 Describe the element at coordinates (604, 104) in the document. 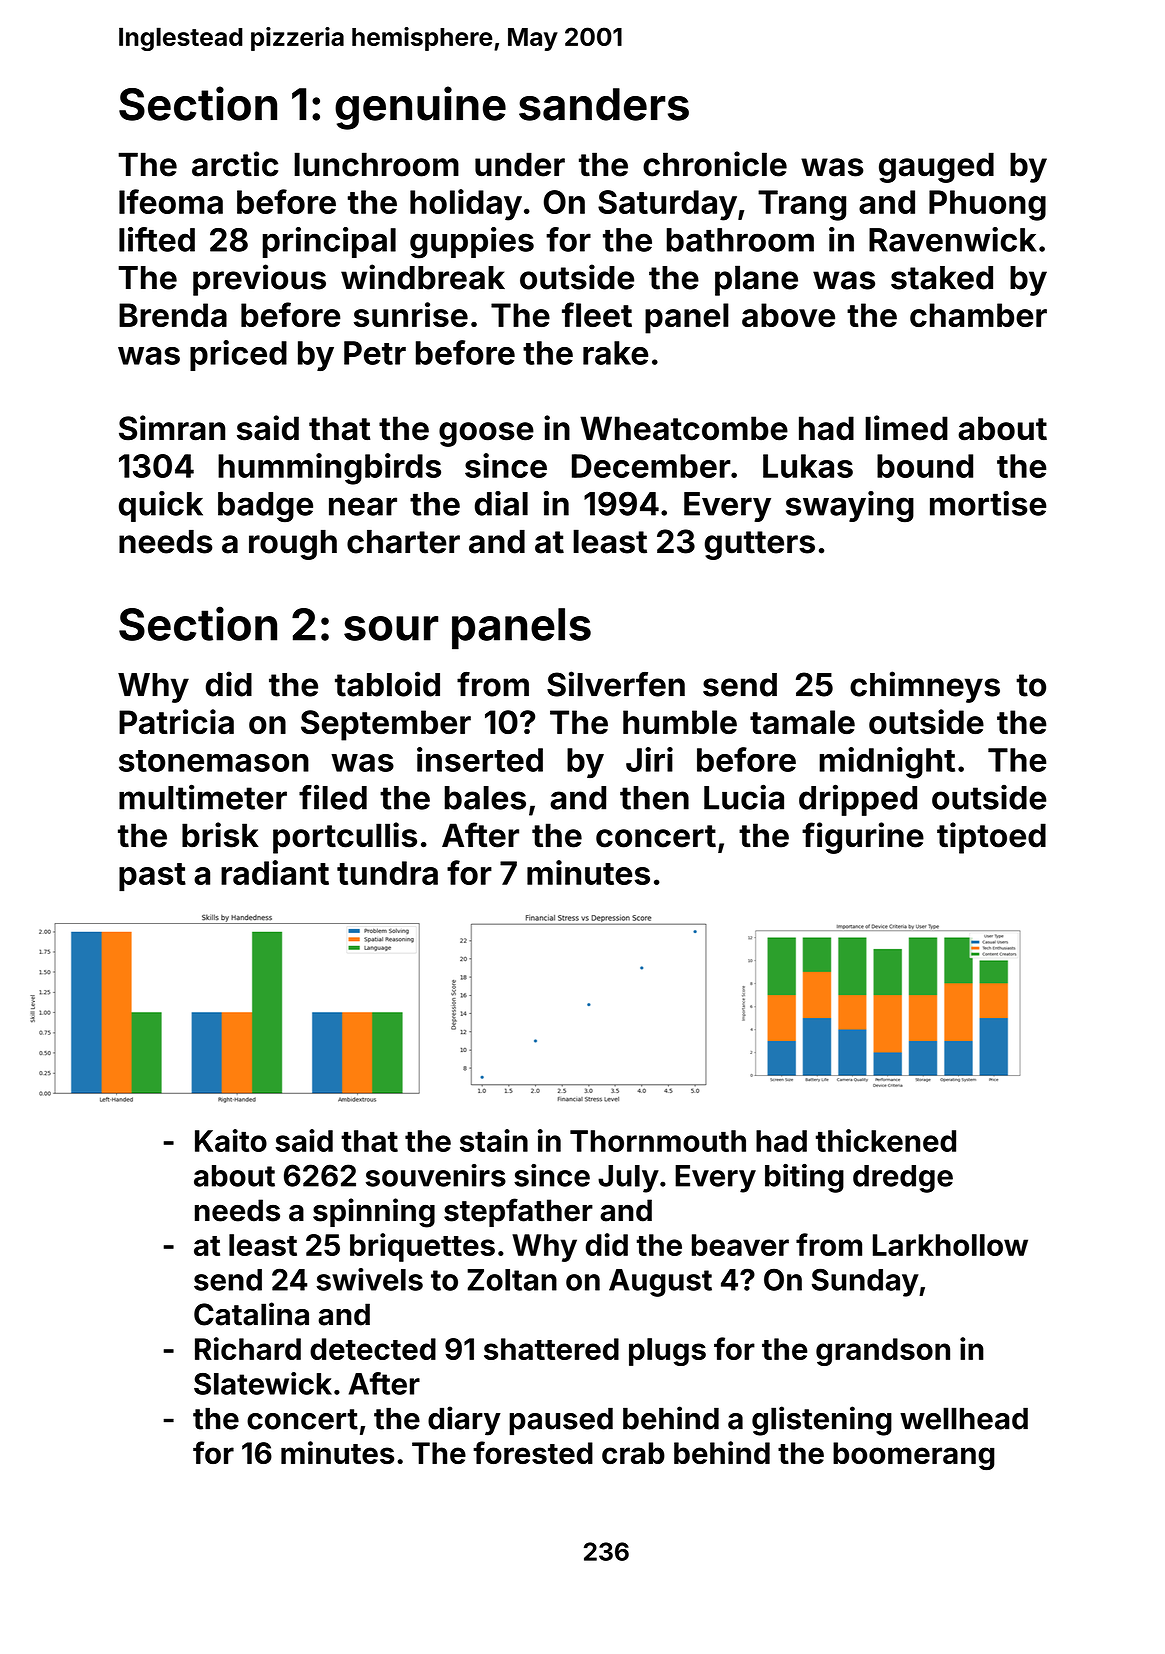

I see `sanders` at that location.
